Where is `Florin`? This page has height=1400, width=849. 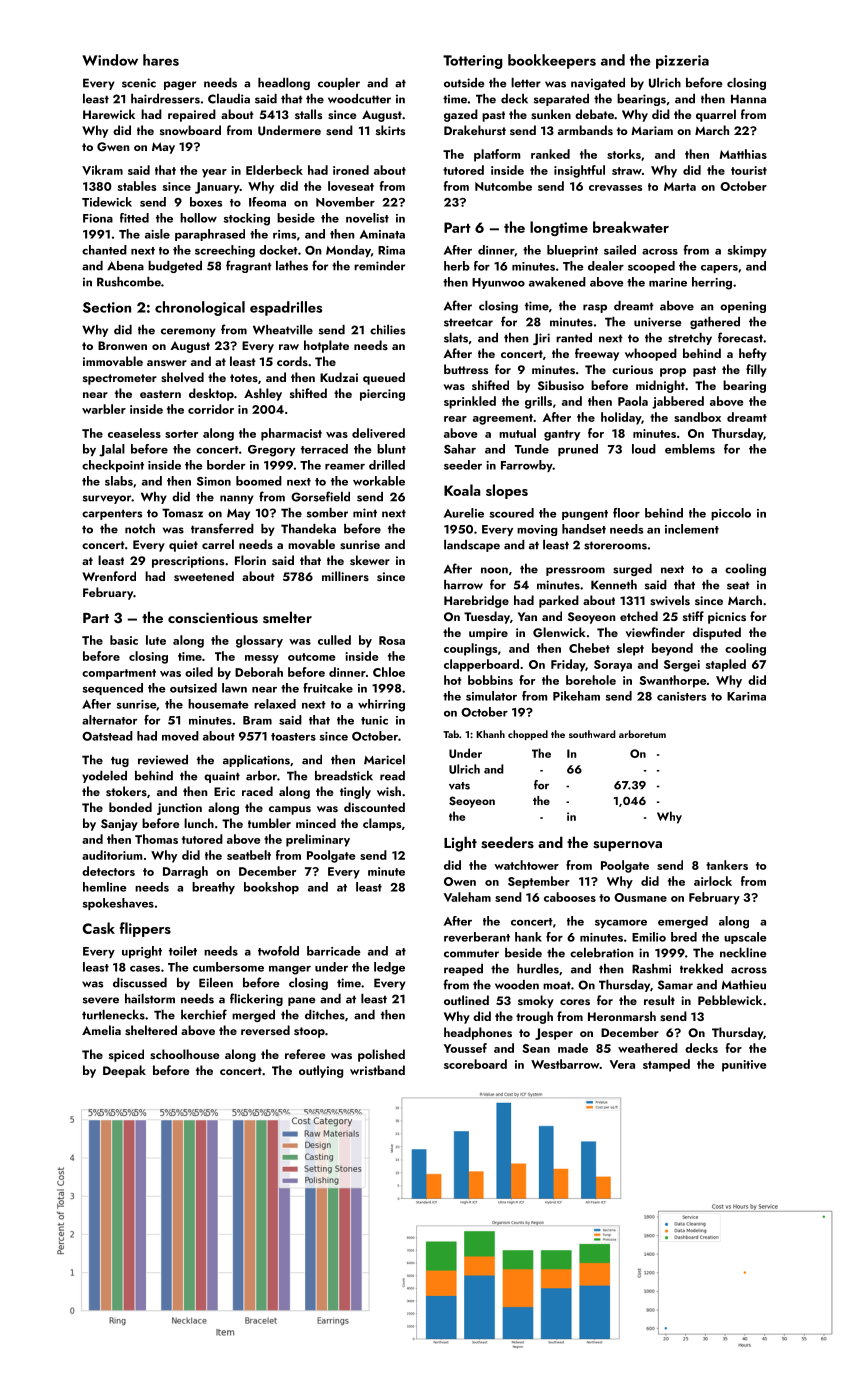
Florin is located at coordinates (250, 560).
